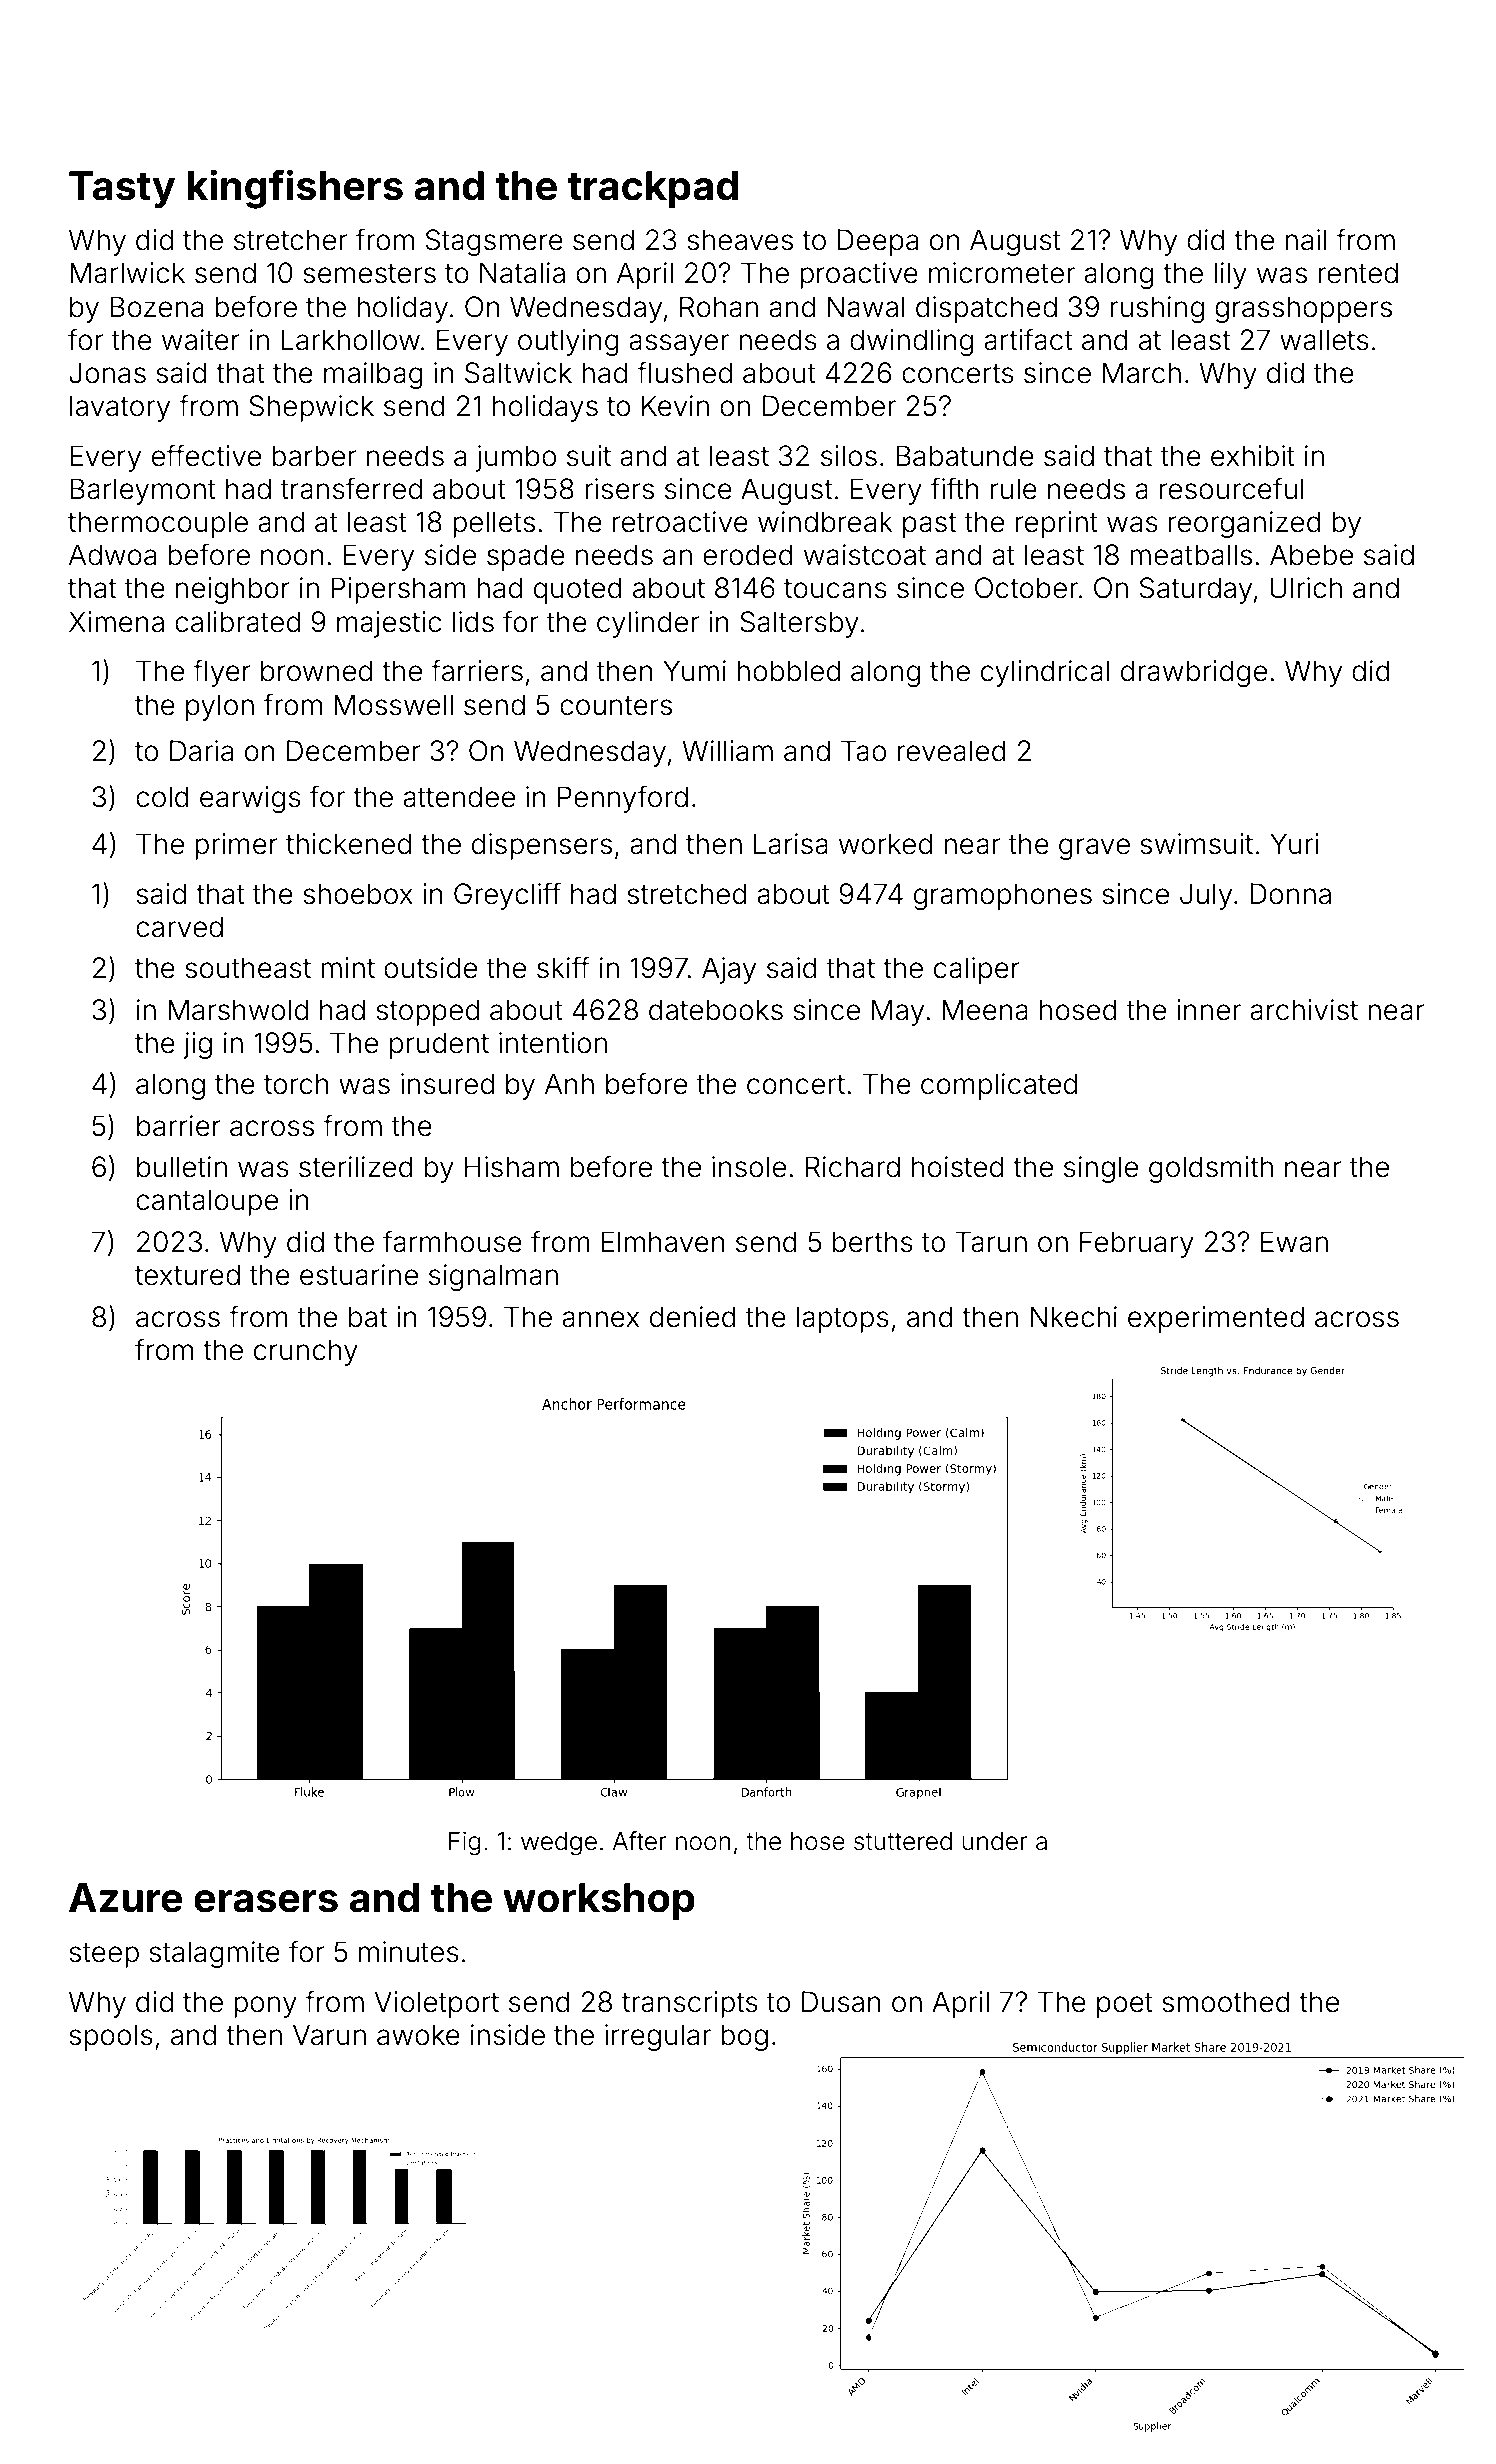 This screenshot has width=1496, height=2464. I want to click on rushing, so click(1157, 309).
